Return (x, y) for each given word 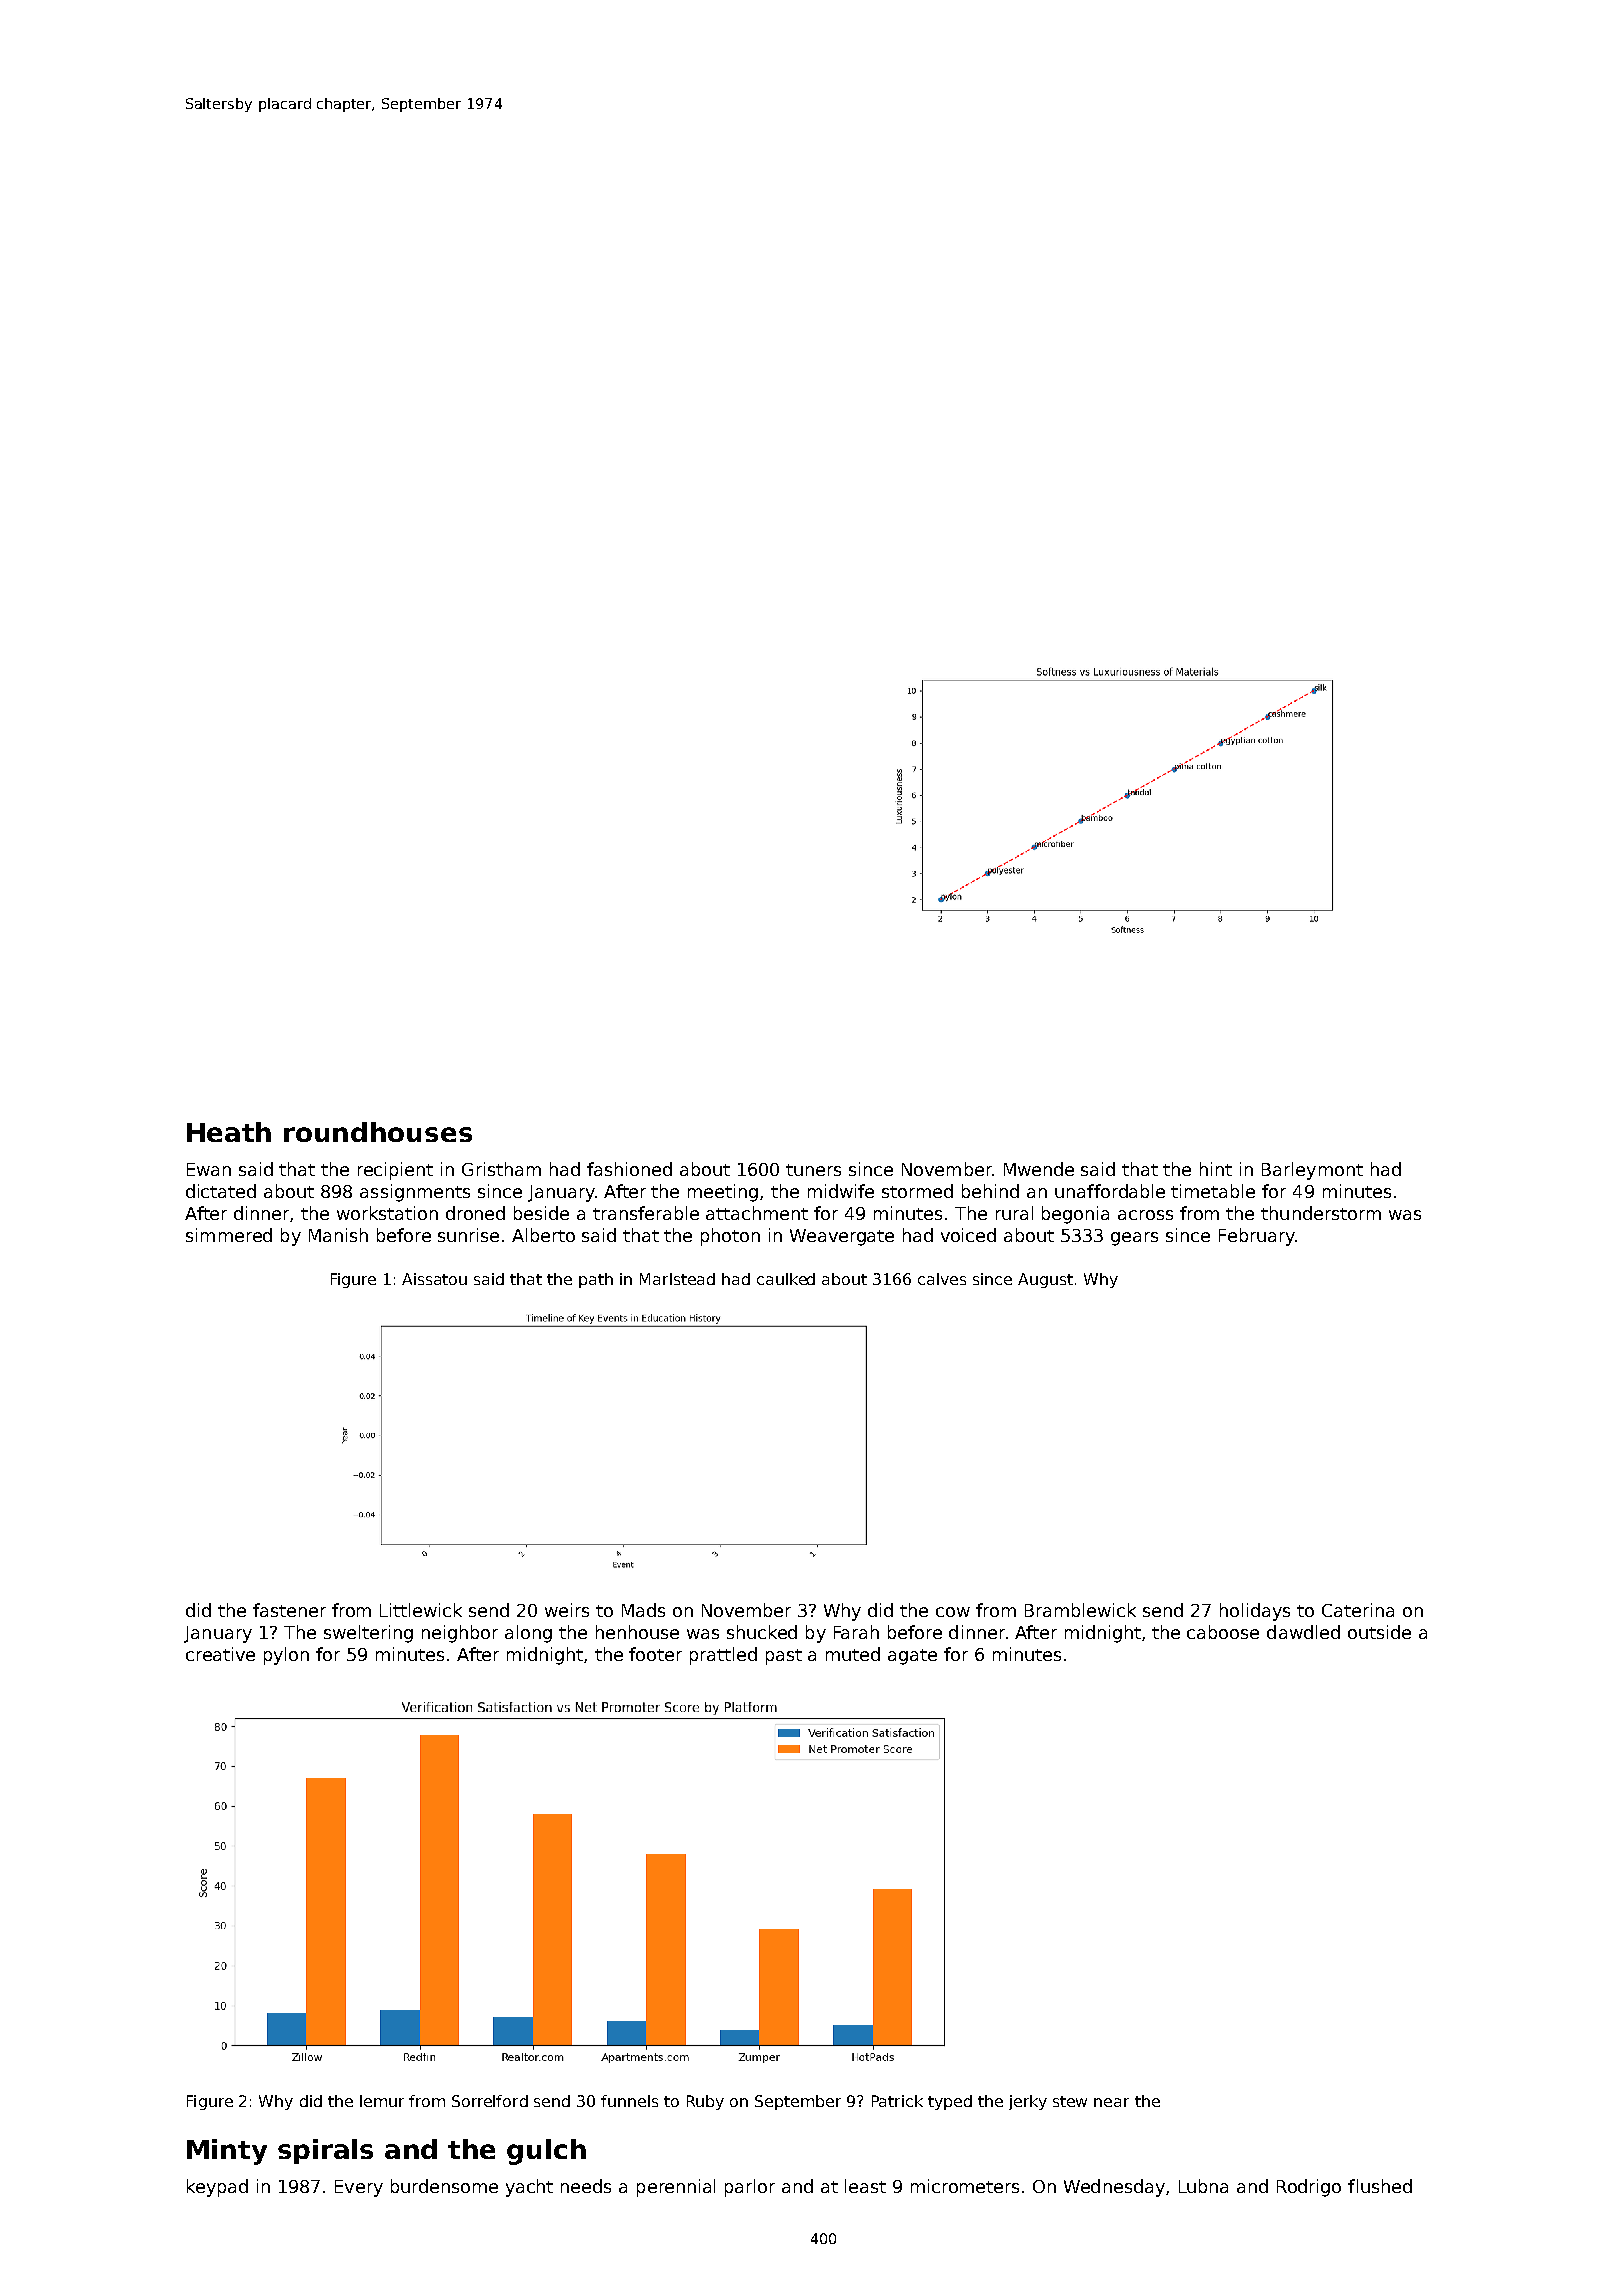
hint (1216, 1169)
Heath (229, 1132)
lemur (382, 2101)
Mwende (1039, 1169)
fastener (289, 1610)
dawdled (1303, 1632)
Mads (643, 1610)
